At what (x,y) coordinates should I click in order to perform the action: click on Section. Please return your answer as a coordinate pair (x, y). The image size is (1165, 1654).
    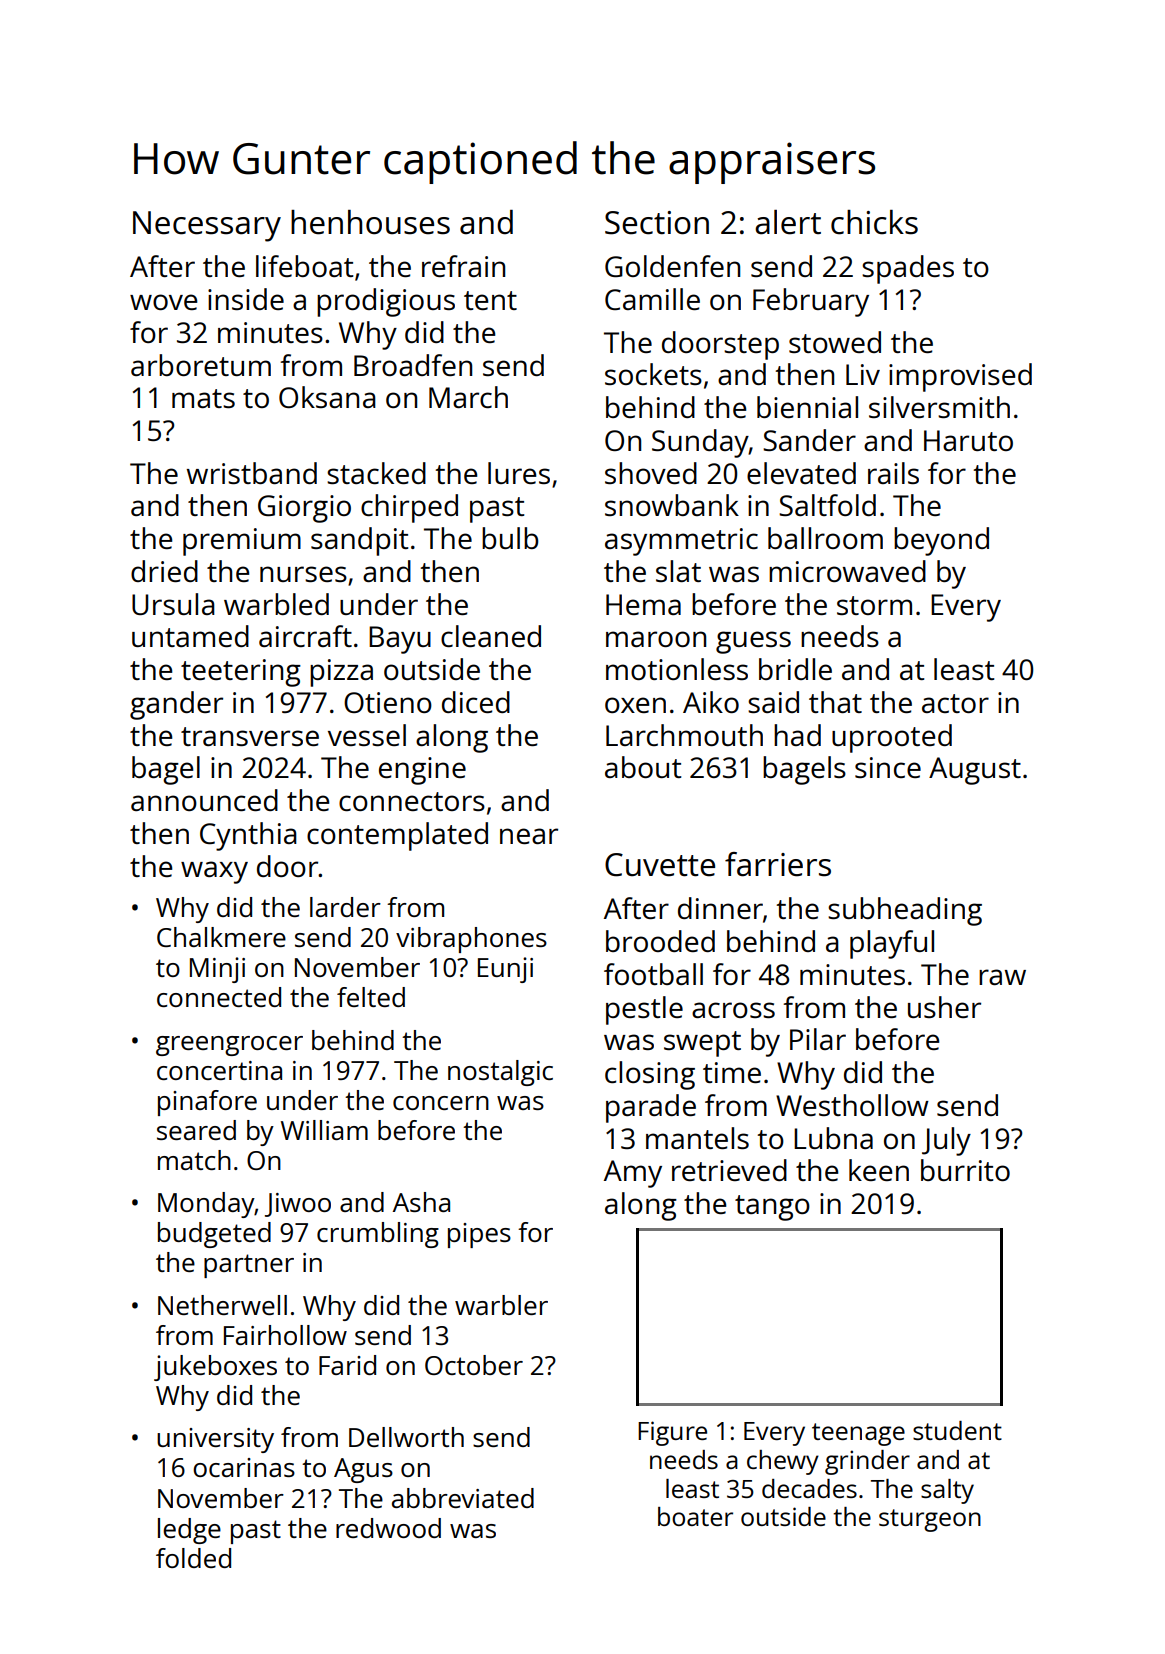
    Looking at the image, I should click on (657, 223).
